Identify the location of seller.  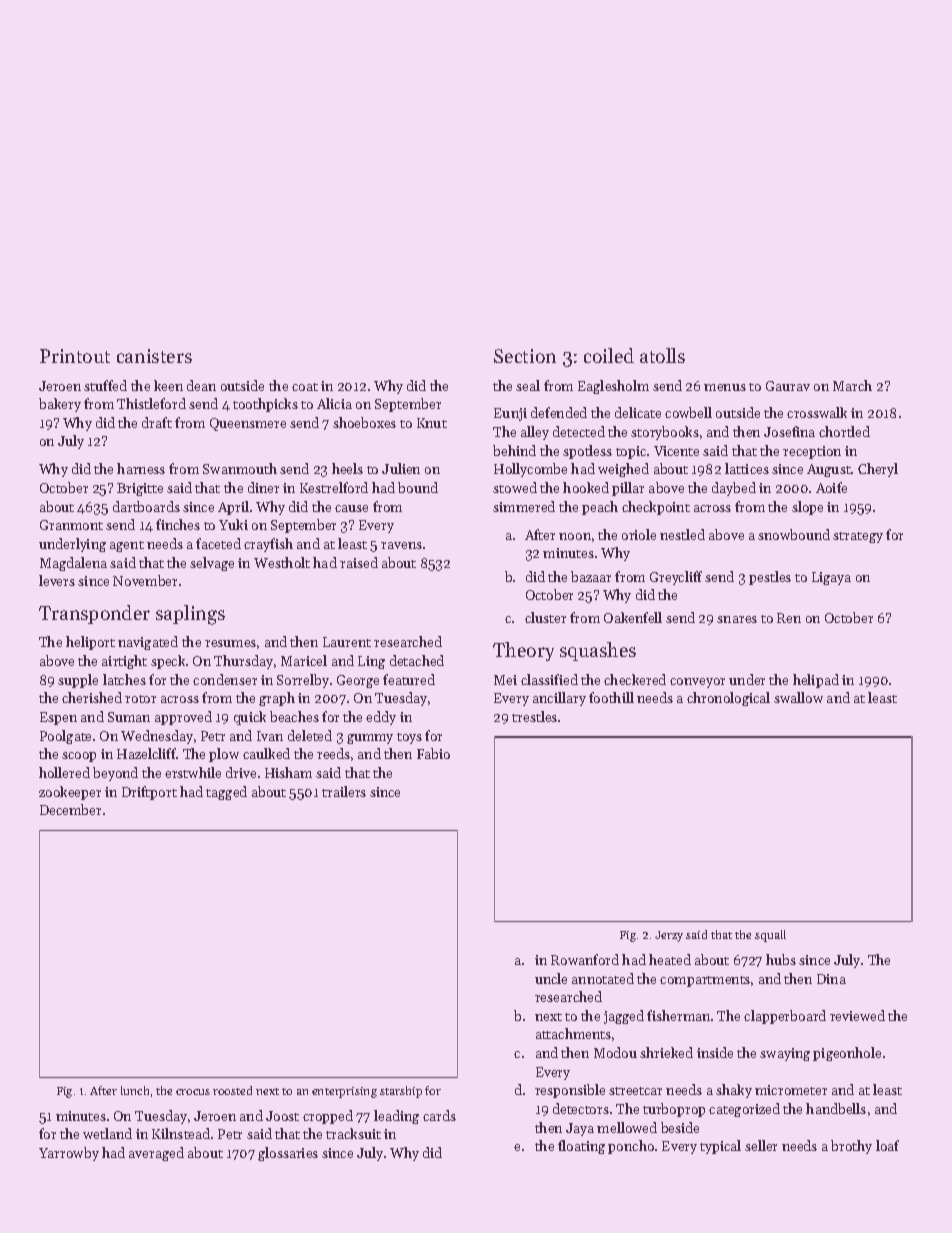
(761, 1145).
